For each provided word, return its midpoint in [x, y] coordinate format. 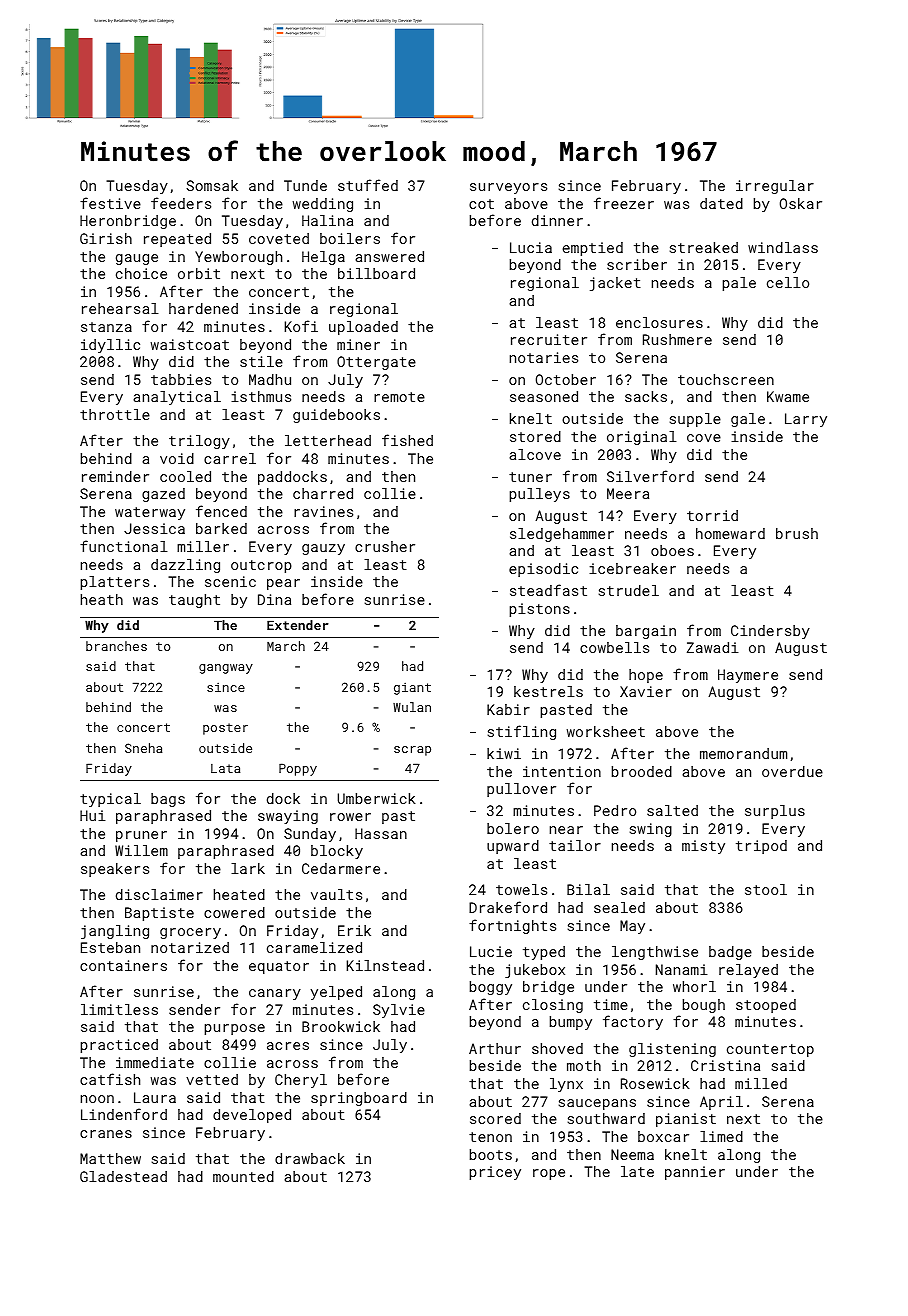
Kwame [788, 396]
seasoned [544, 396]
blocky [337, 852]
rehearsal [120, 308]
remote [399, 397]
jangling [115, 932]
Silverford [650, 476]
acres [288, 1046]
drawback [310, 1158]
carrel [230, 458]
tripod [761, 847]
